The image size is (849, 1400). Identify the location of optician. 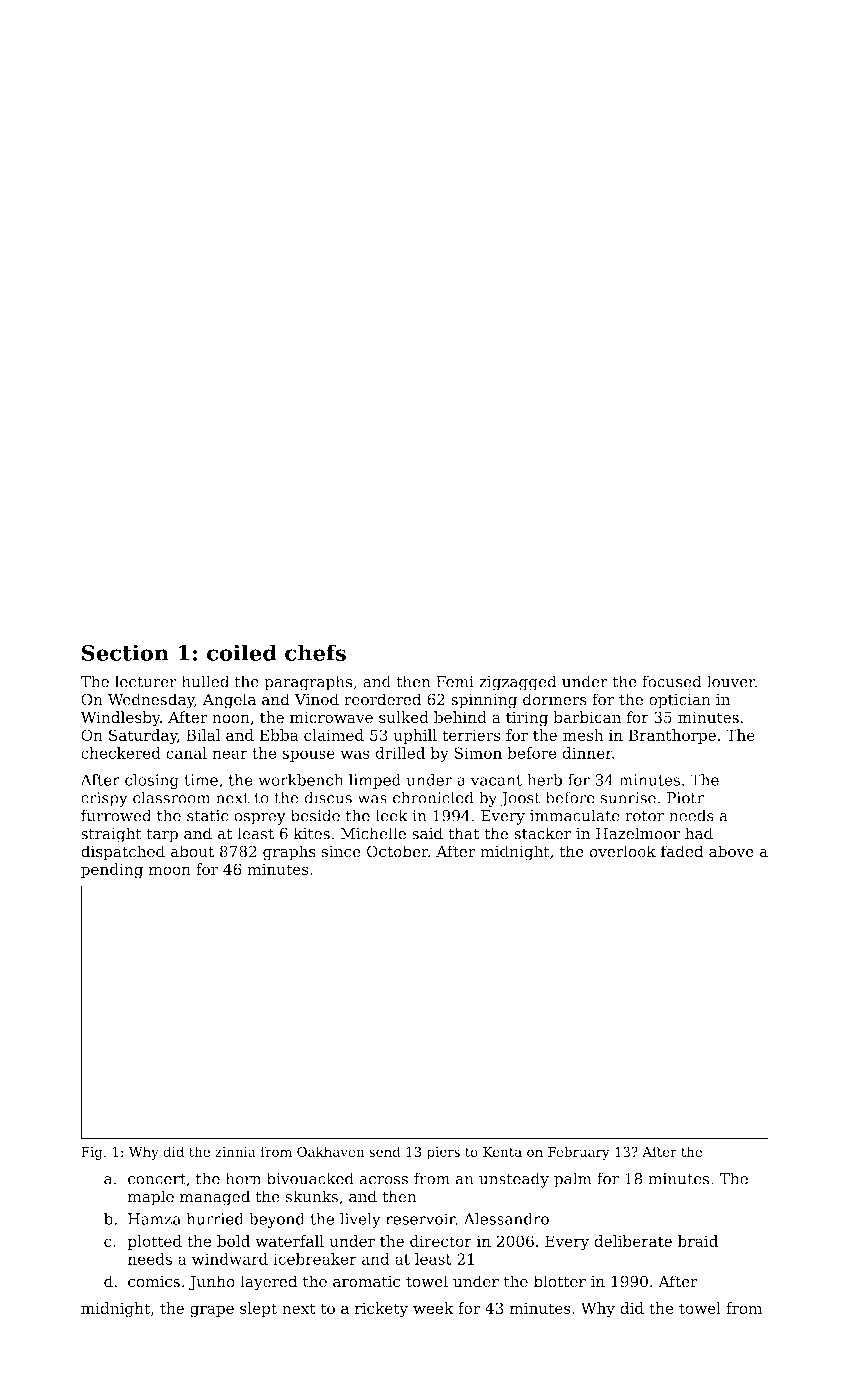
(680, 701).
